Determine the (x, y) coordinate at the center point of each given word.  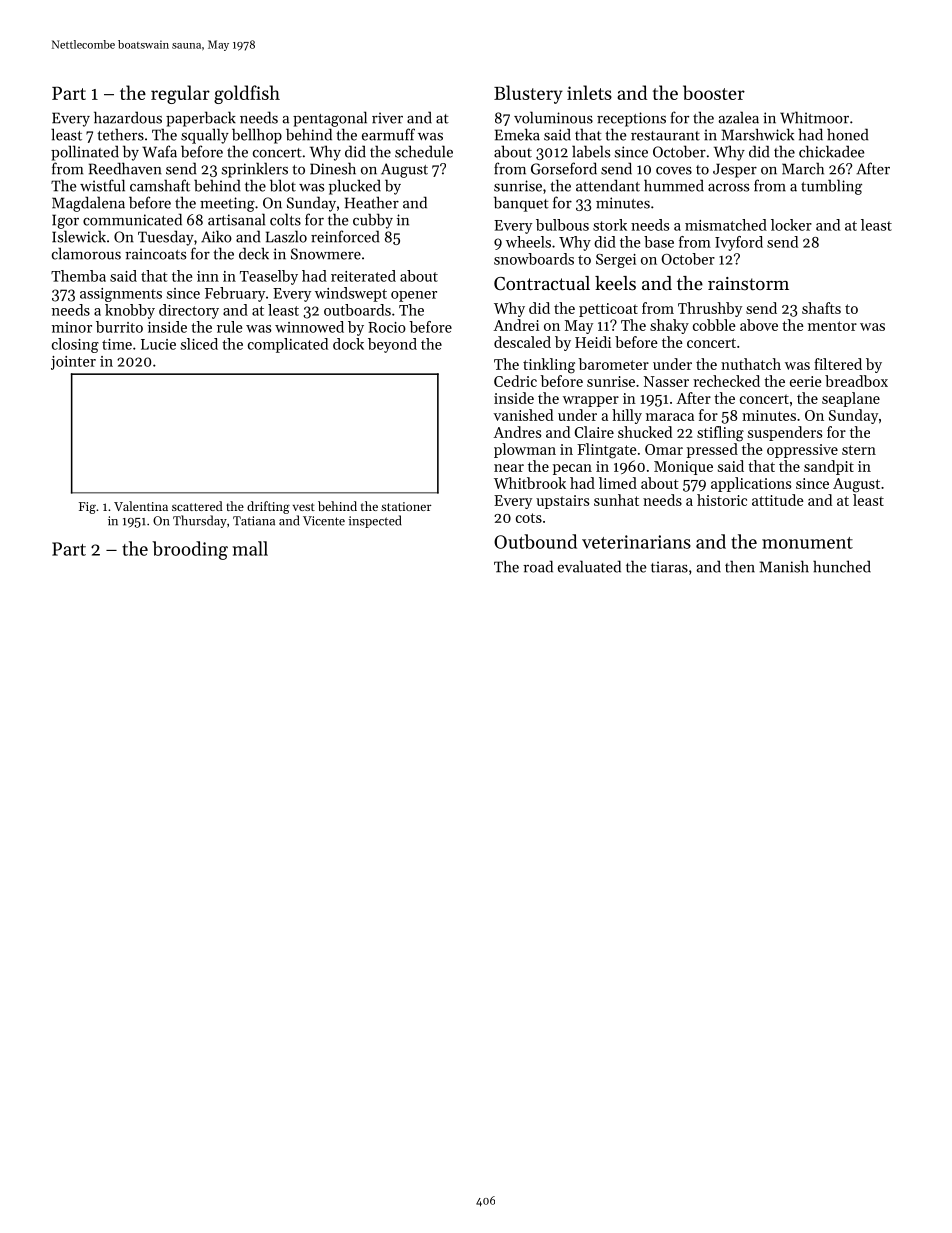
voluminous (553, 117)
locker (791, 225)
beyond (392, 345)
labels (591, 151)
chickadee (831, 151)
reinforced (345, 236)
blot (283, 185)
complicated (288, 345)
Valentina (141, 506)
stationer (406, 506)
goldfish (247, 94)
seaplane (851, 399)
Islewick (79, 236)
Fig (87, 508)
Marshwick (758, 134)
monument (807, 543)
